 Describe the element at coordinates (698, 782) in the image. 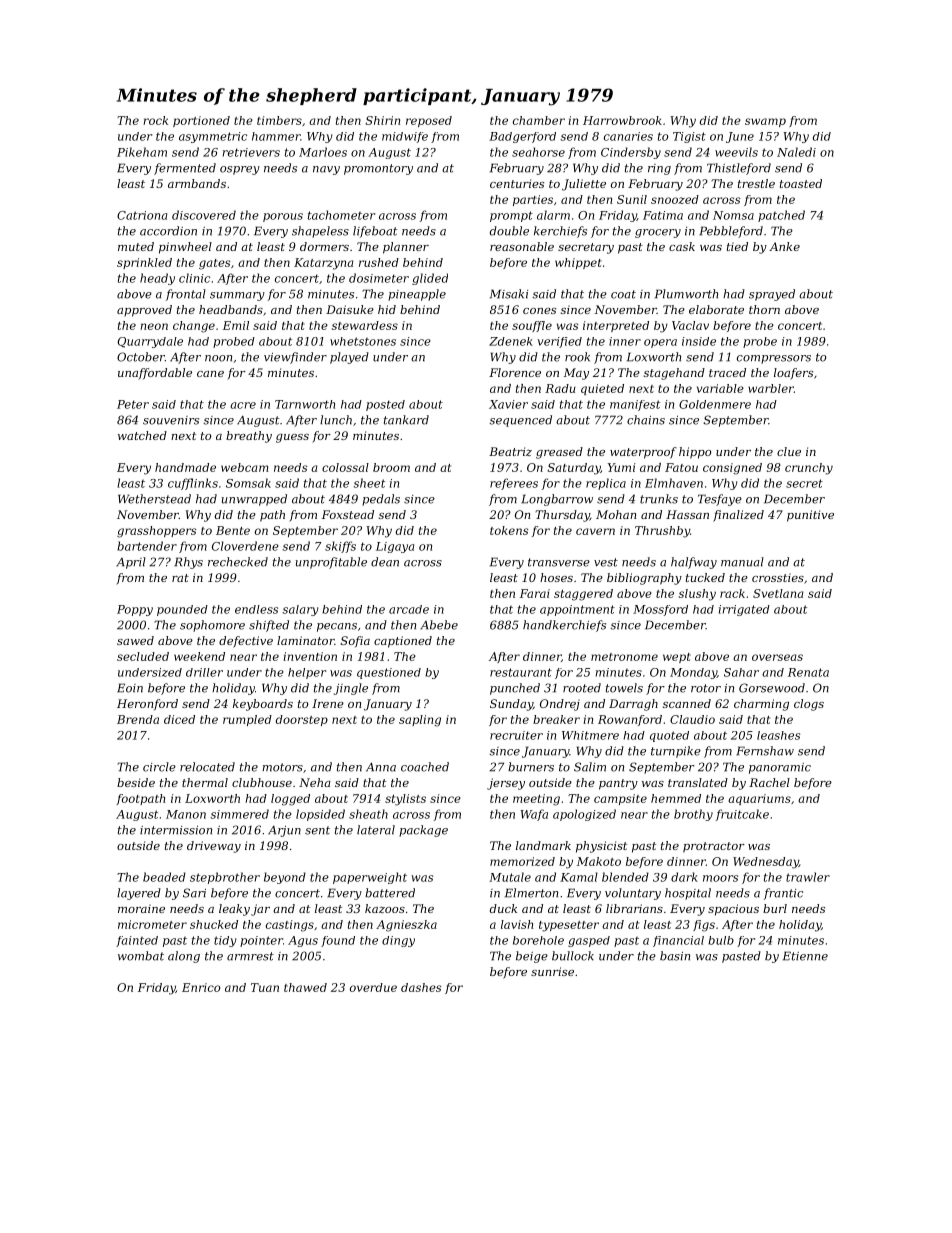

I see `translated` at that location.
